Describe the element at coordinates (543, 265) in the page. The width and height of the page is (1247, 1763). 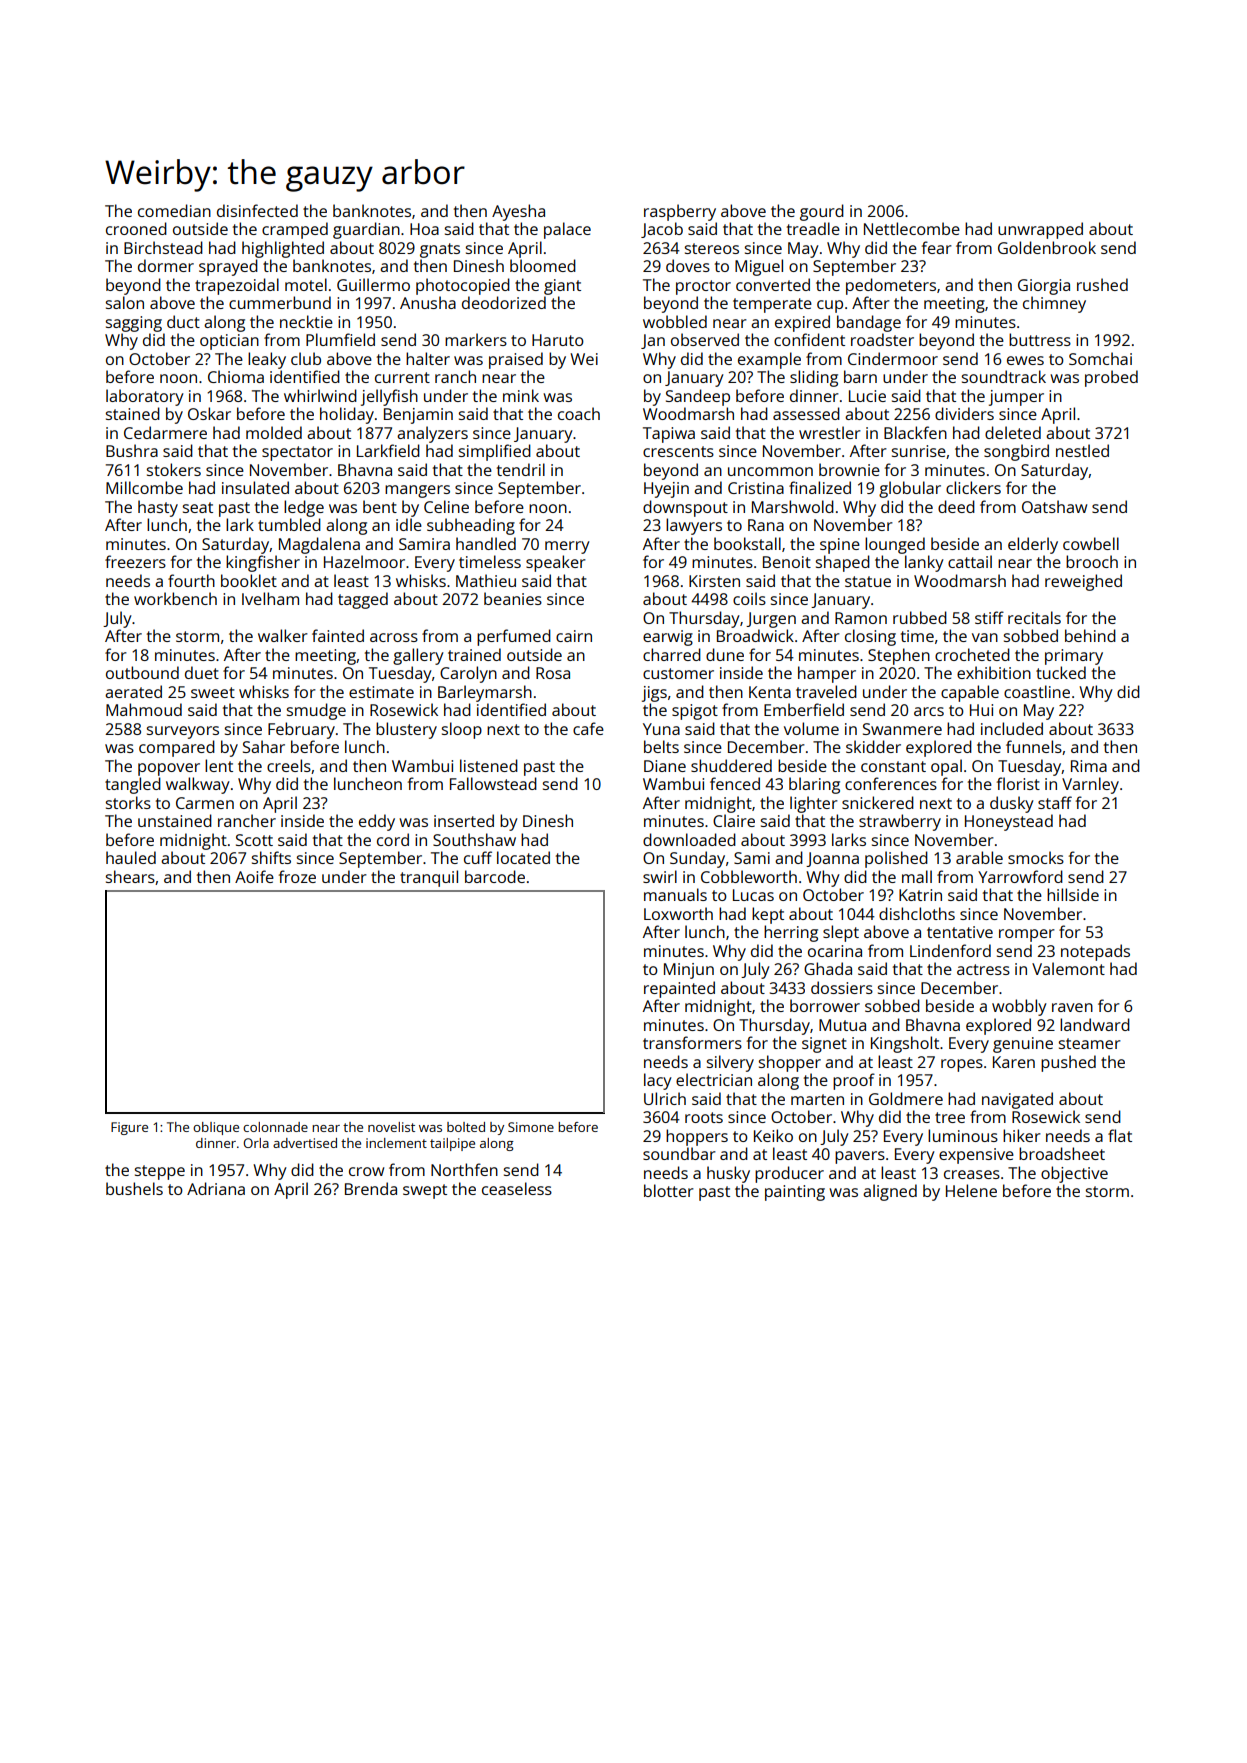
I see `bloomed` at that location.
